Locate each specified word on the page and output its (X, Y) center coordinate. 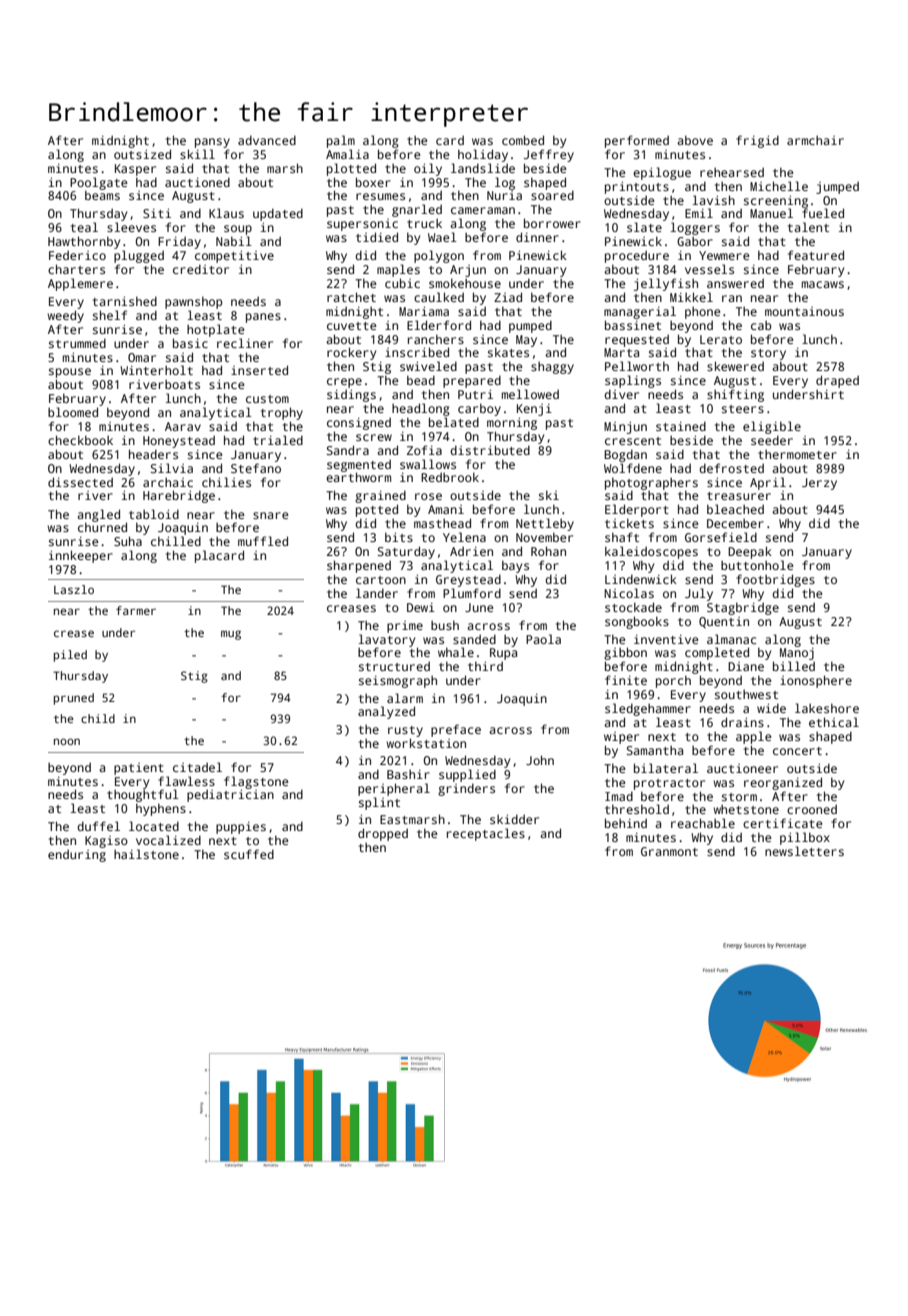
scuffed (249, 854)
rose (428, 496)
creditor (201, 269)
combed (523, 140)
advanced (267, 140)
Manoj (797, 654)
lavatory (387, 640)
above (695, 140)
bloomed (73, 412)
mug (231, 635)
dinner (537, 237)
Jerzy (819, 484)
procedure (637, 256)
